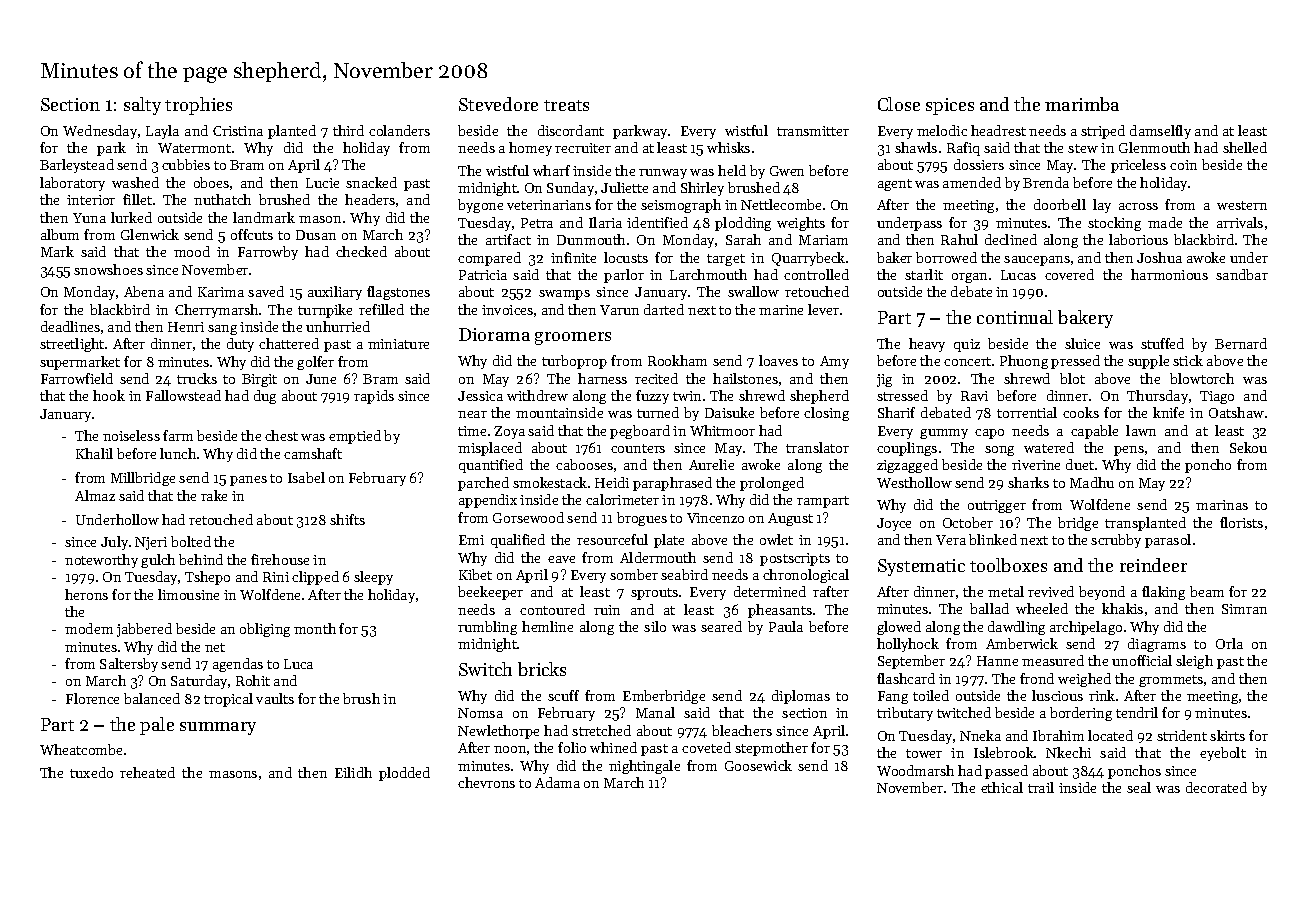 The width and height of the image is (1308, 924). What do you see at coordinates (86, 594) in the image?
I see `herons` at bounding box center [86, 594].
